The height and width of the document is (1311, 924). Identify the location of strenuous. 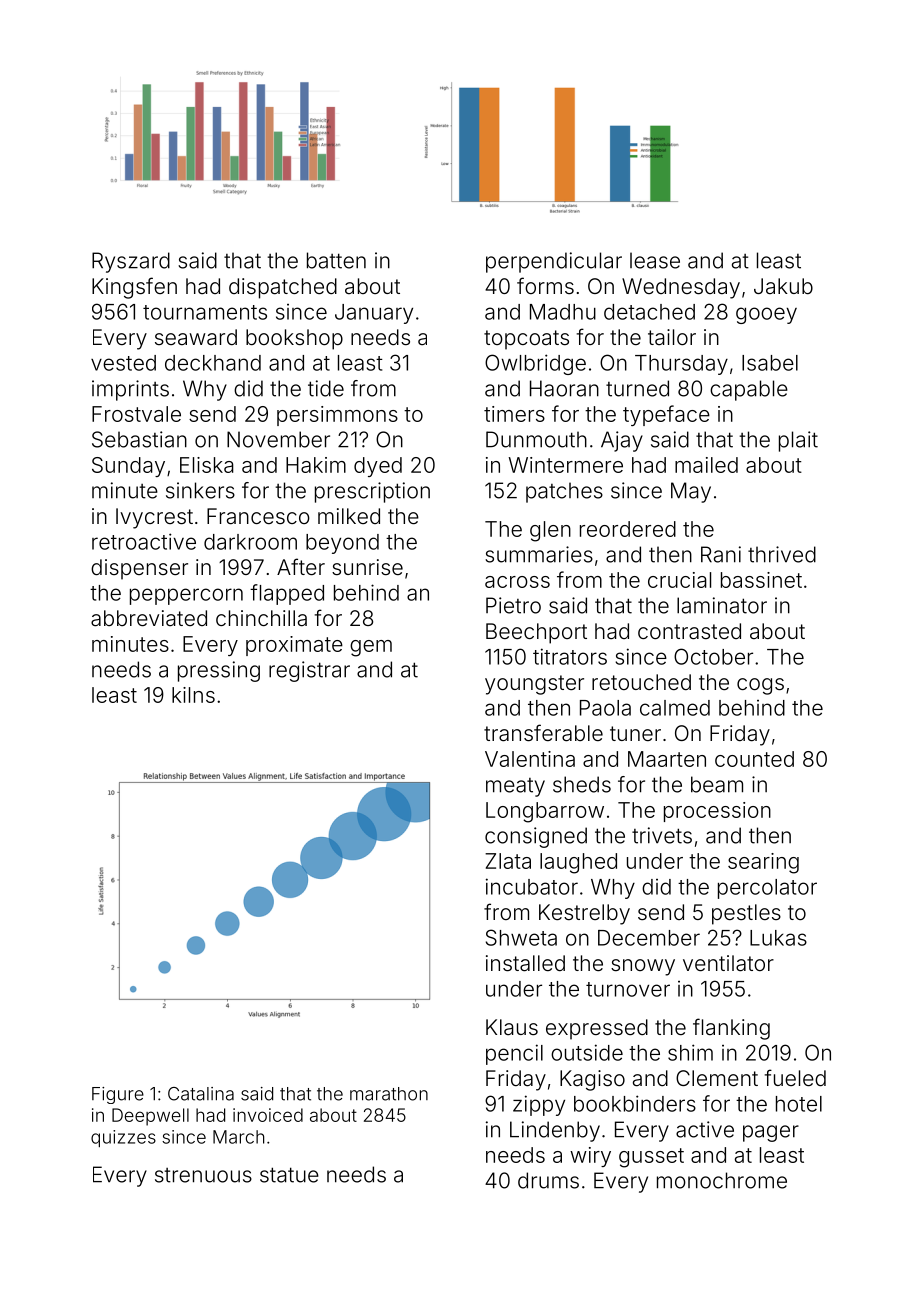
(203, 1175).
